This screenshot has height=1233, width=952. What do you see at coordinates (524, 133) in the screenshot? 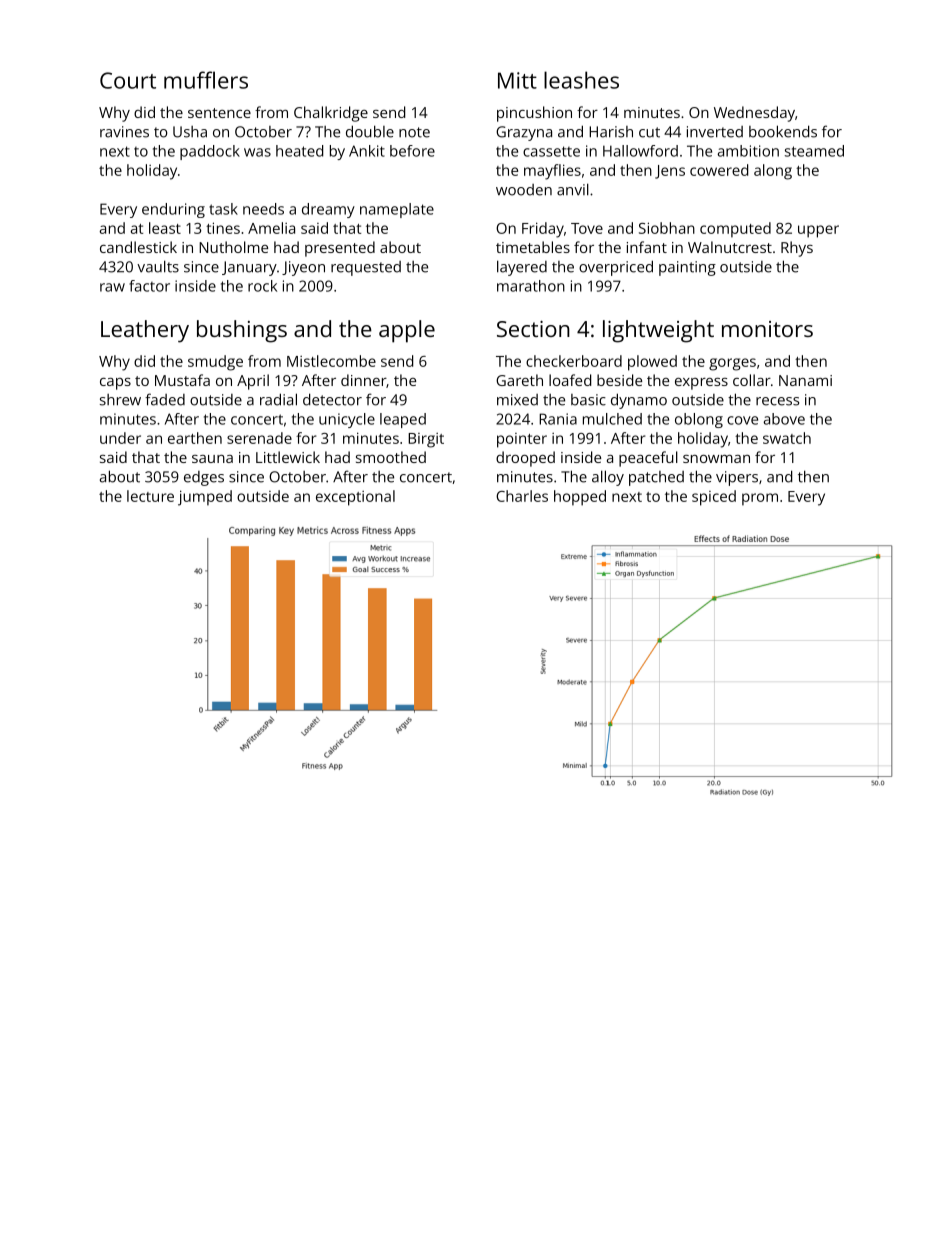
I see `Grazyna` at bounding box center [524, 133].
